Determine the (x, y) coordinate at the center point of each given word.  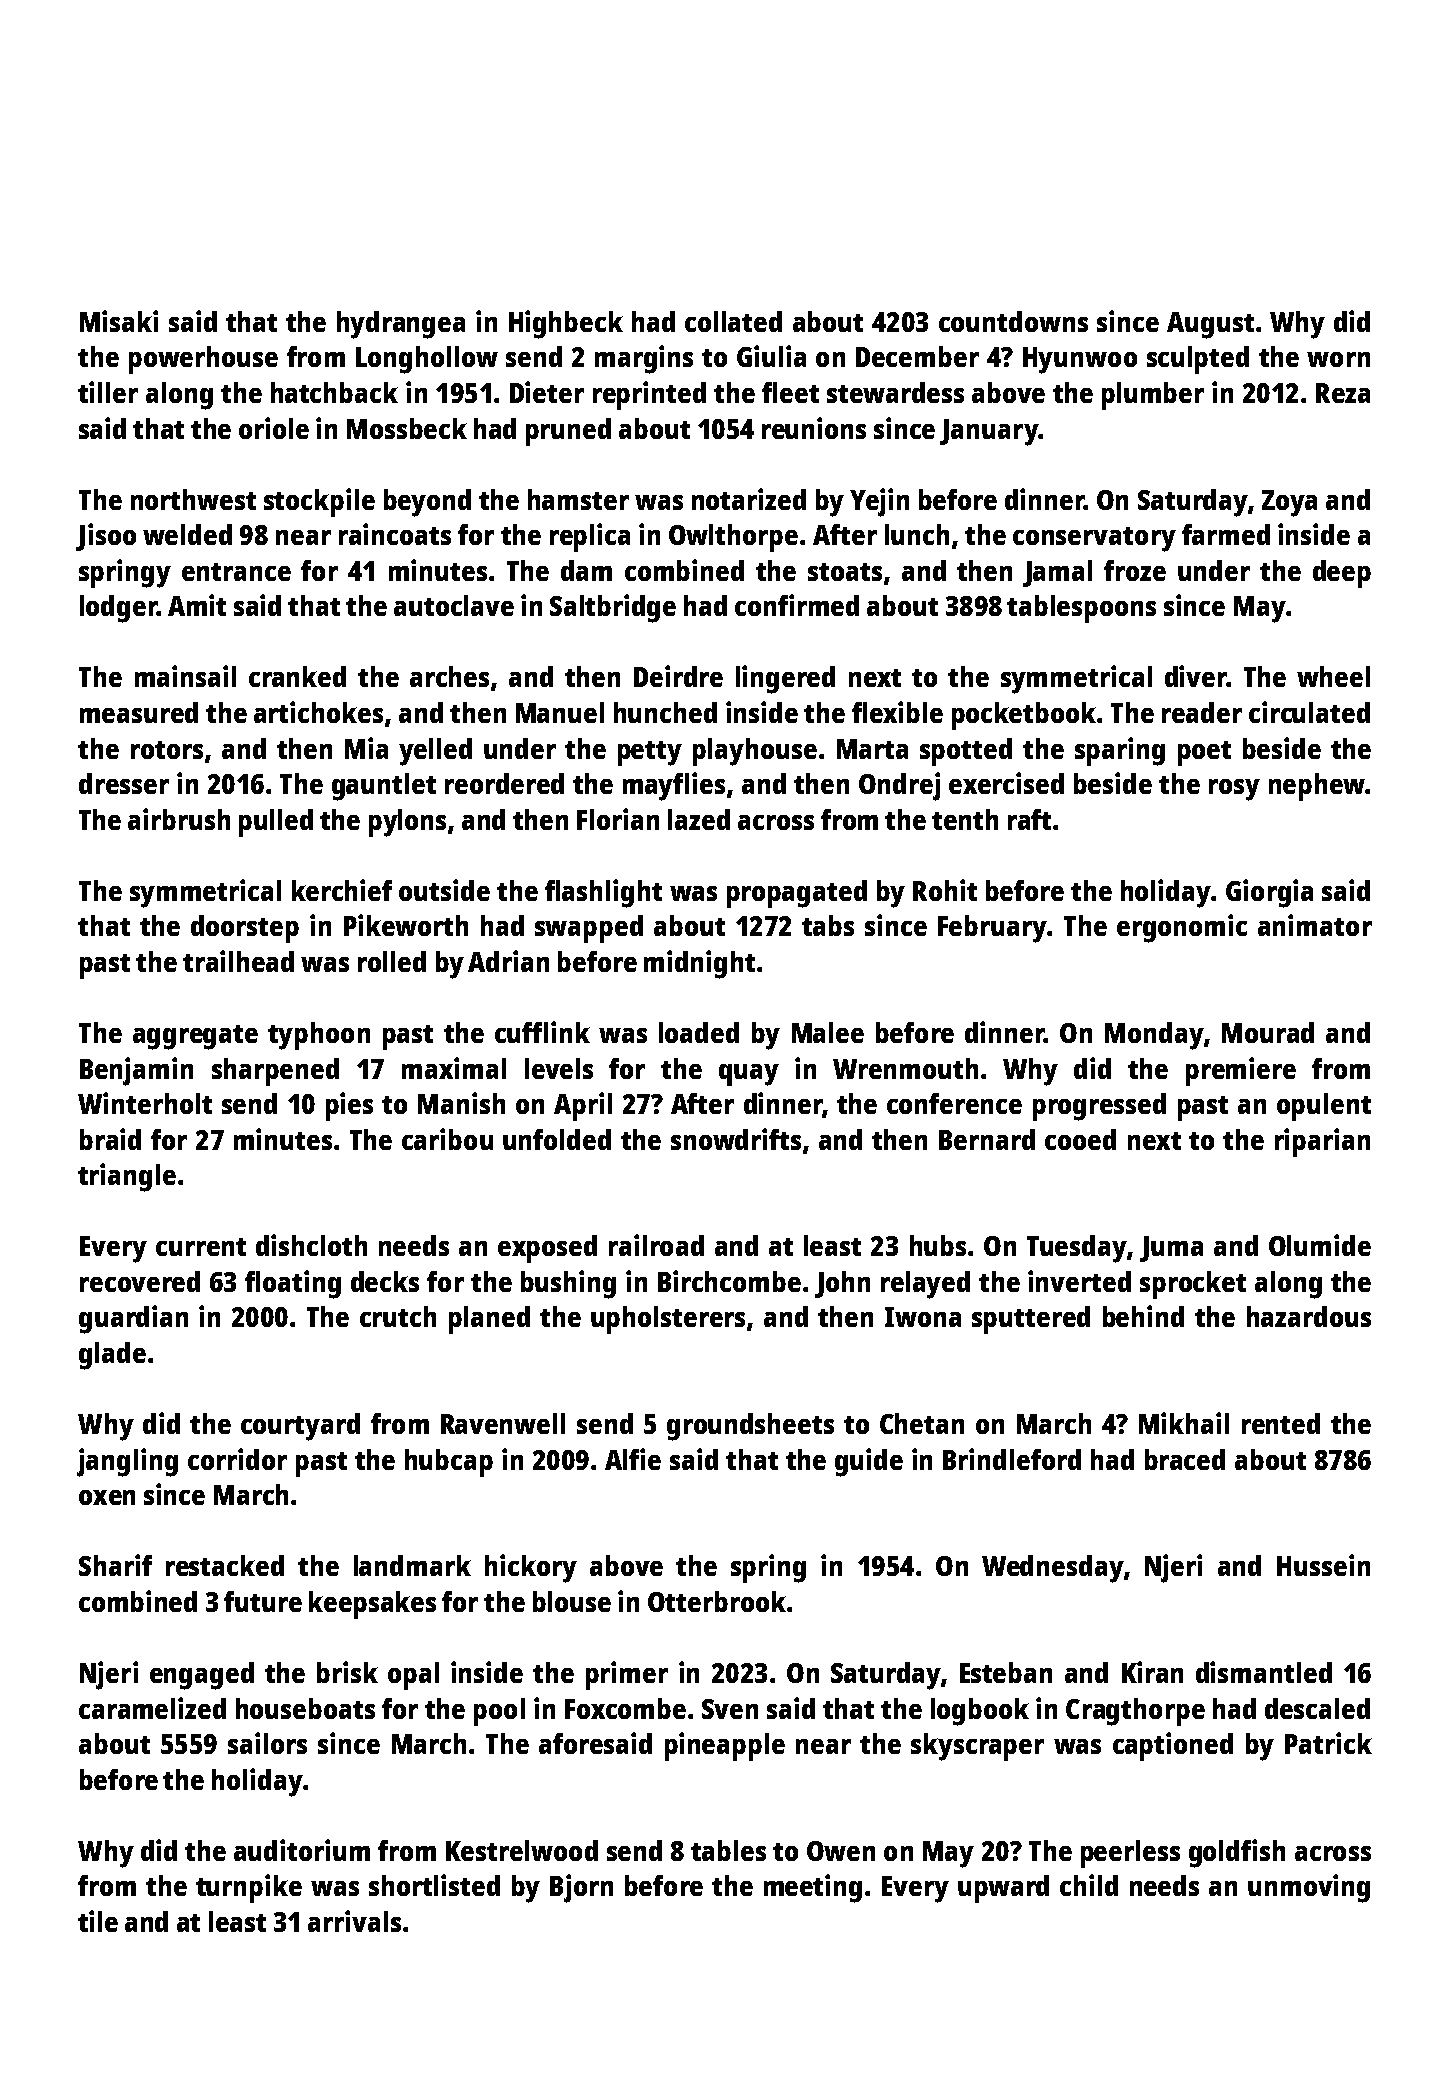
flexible (897, 712)
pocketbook (1024, 716)
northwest (193, 499)
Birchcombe (729, 1281)
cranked (297, 676)
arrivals (354, 1921)
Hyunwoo (1080, 360)
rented (1281, 1423)
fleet (790, 392)
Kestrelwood (522, 1850)
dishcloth (311, 1245)
